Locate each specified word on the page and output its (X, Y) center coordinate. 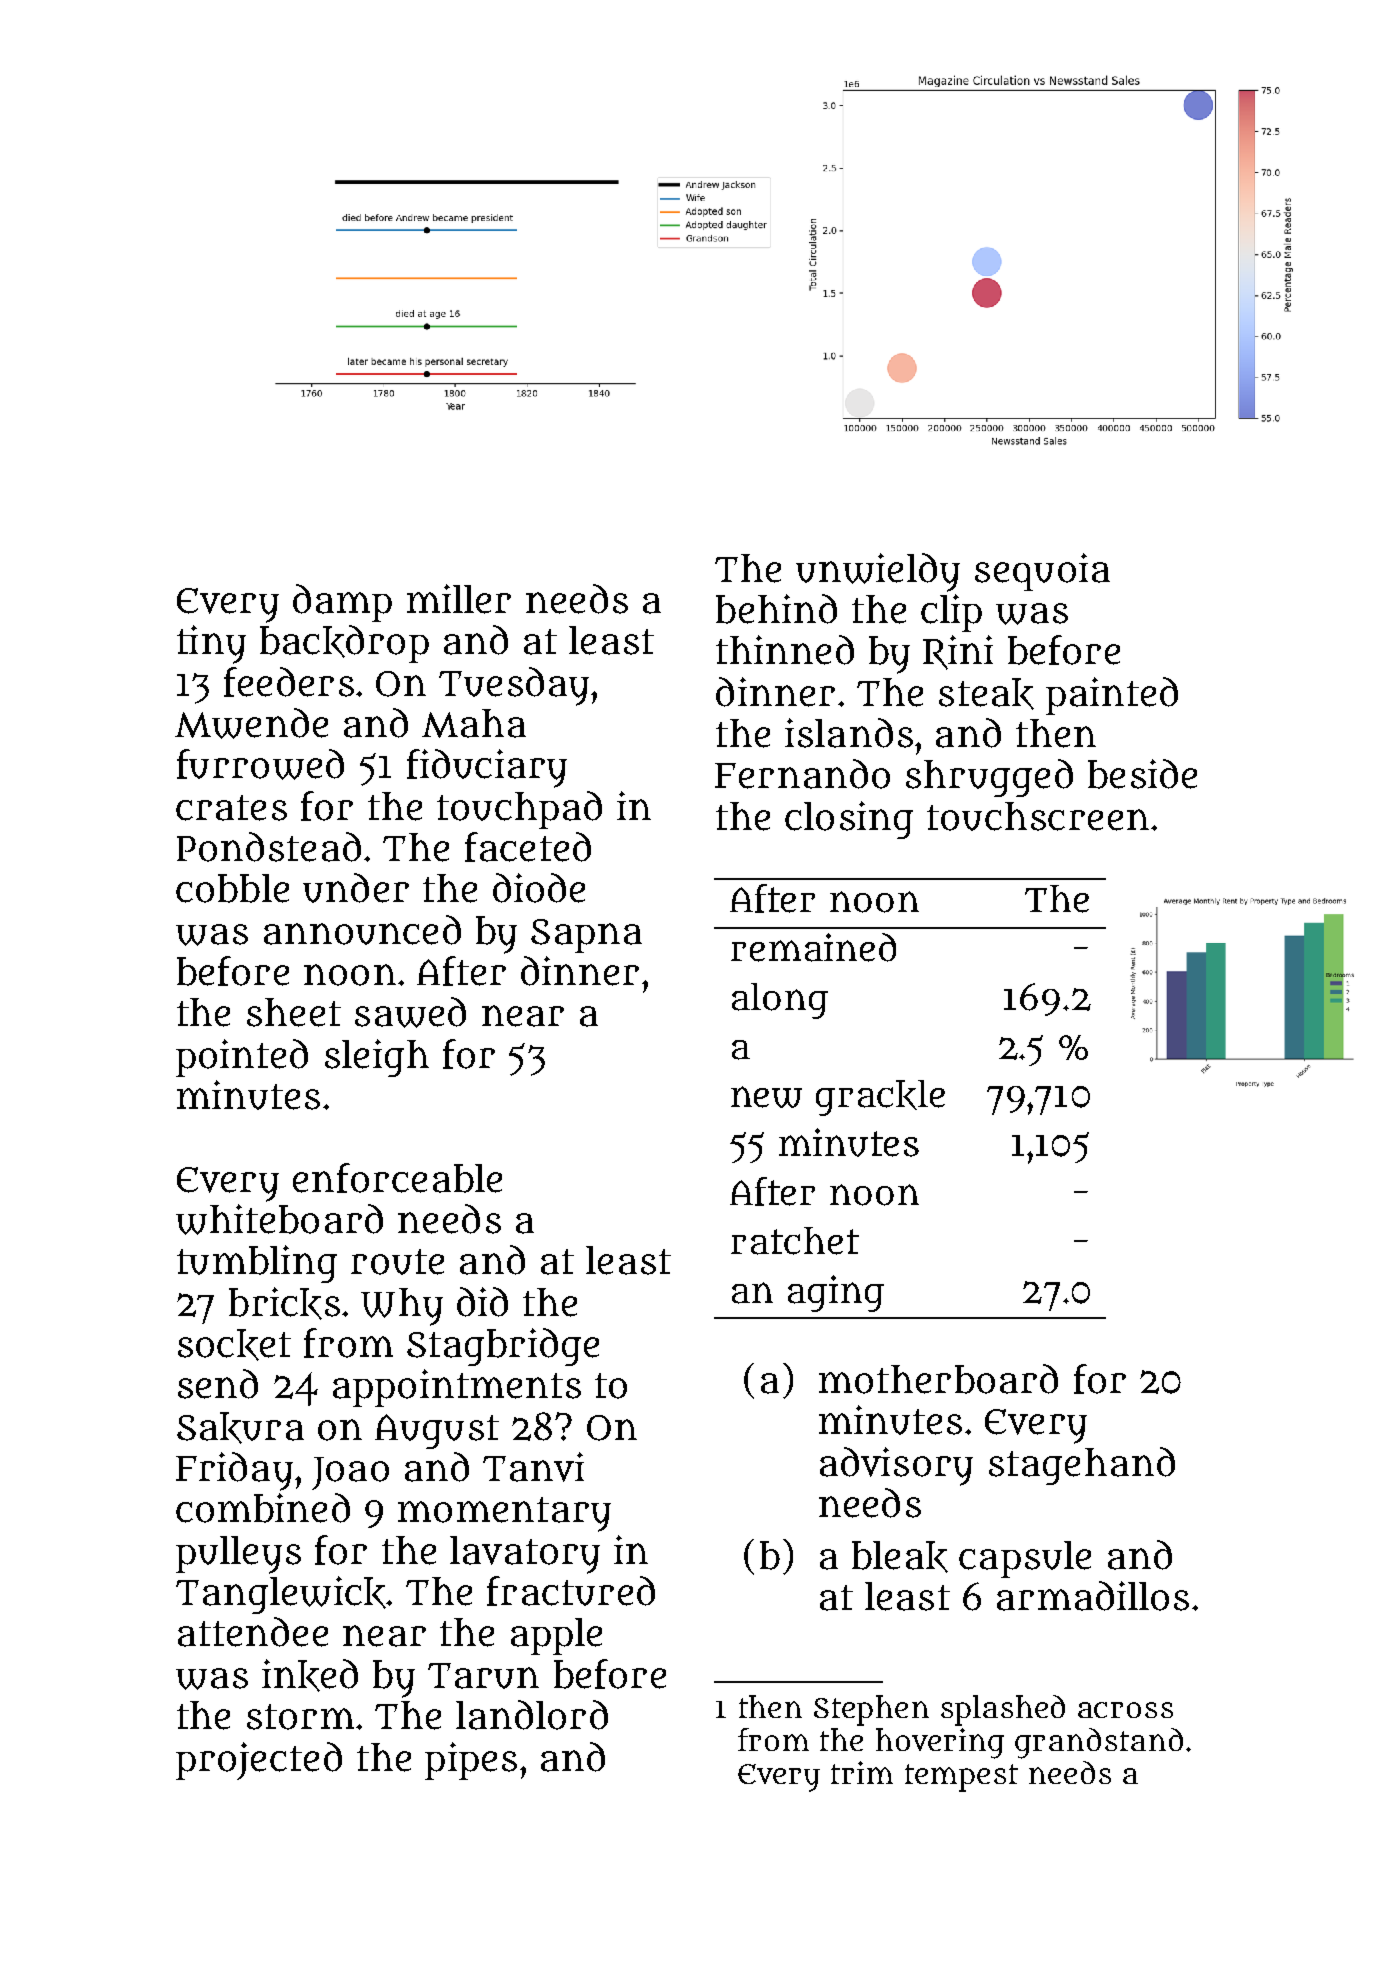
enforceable (397, 1178)
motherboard (938, 1379)
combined (263, 1508)
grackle (880, 1098)
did (482, 1302)
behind (776, 609)
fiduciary (487, 768)
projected (259, 1761)
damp (342, 603)
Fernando (802, 774)
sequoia (1042, 572)
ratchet (795, 1241)
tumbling (257, 1264)
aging (836, 1293)
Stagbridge (503, 1347)
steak (986, 694)
